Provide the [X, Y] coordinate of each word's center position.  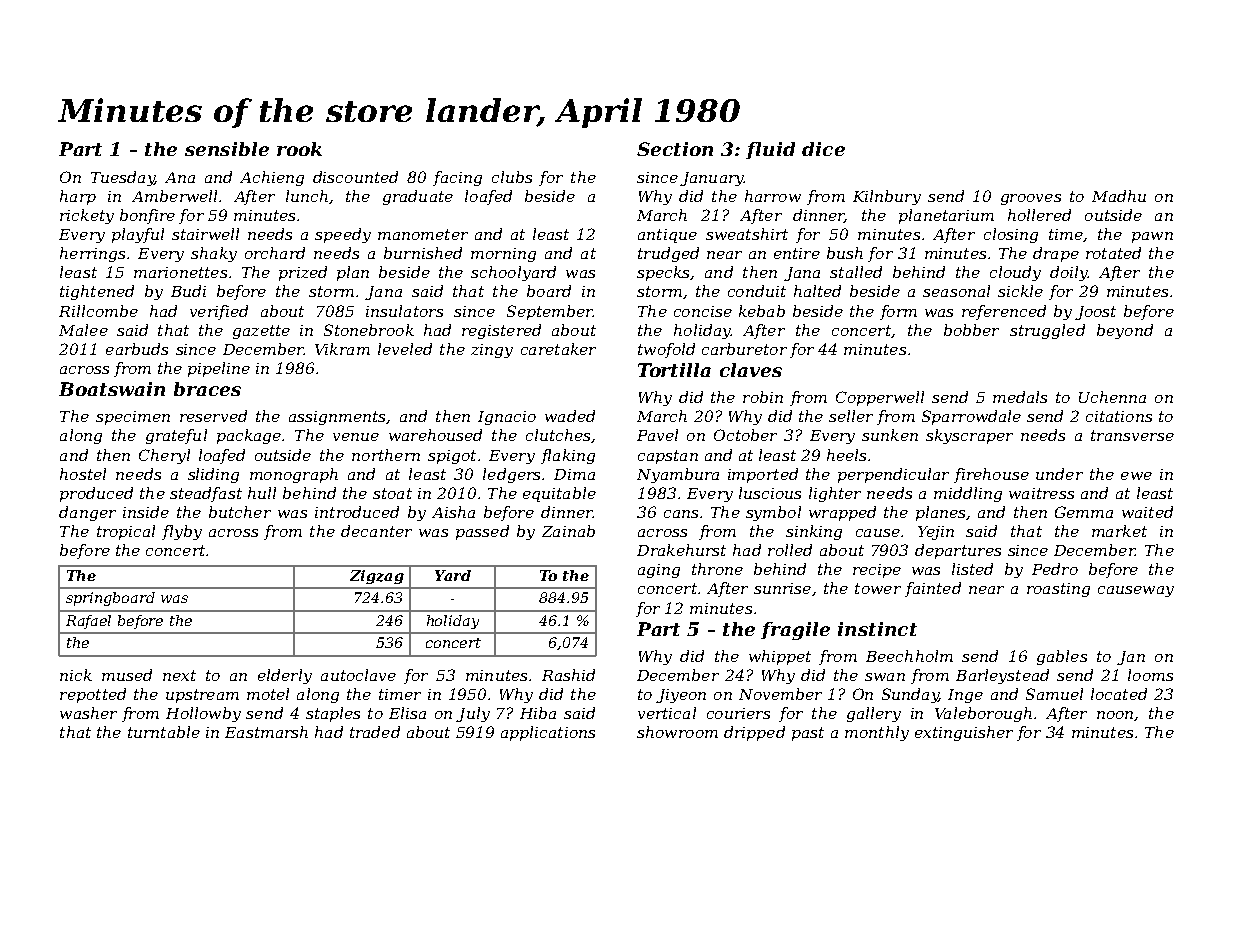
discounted [355, 177]
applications [548, 733]
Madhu [1119, 196]
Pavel [657, 435]
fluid [770, 150]
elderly [285, 676]
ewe [1136, 476]
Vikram [342, 349]
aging [659, 571]
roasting [1058, 590]
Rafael [88, 622]
